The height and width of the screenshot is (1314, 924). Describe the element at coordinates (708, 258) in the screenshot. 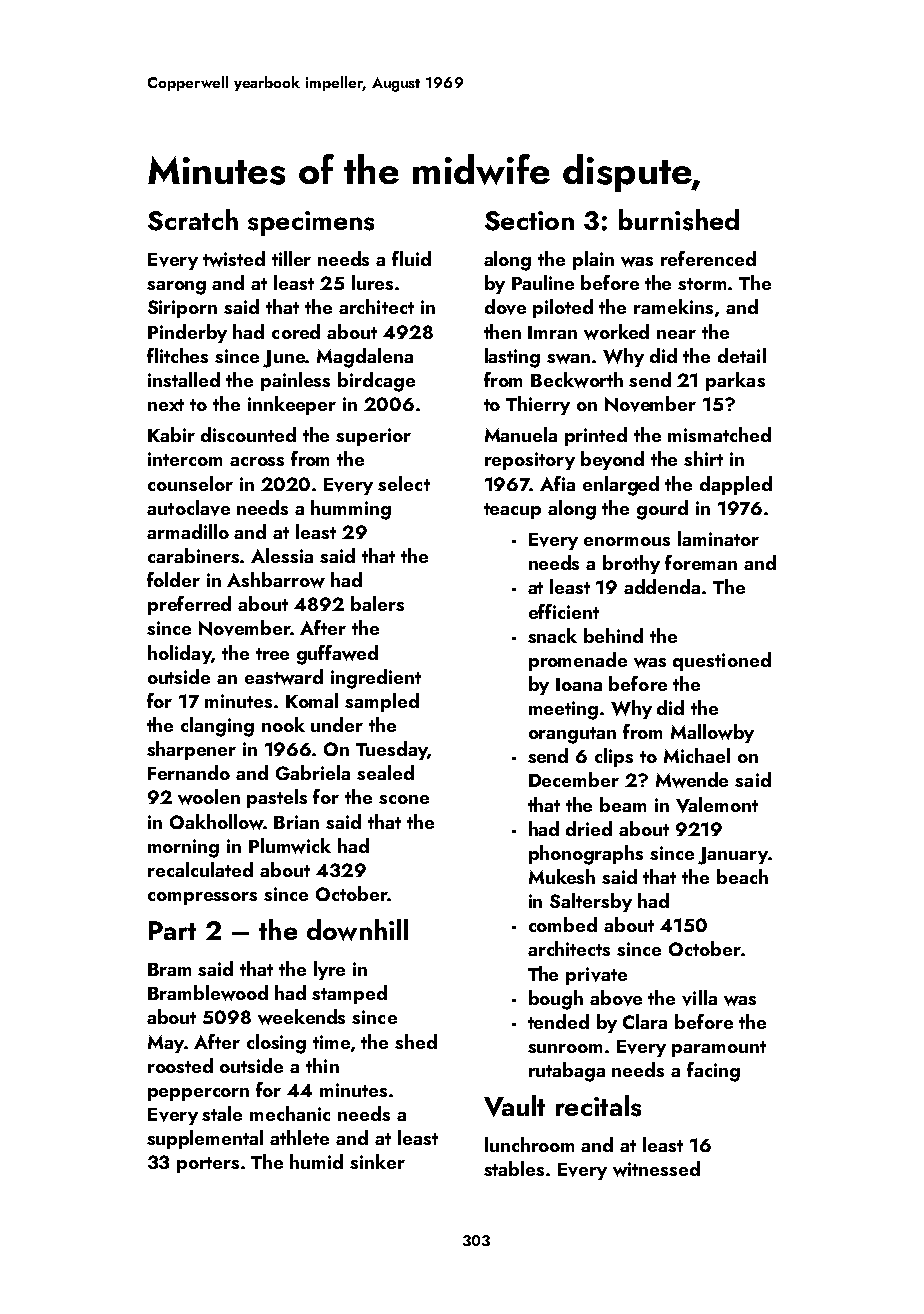

I see `referenced` at that location.
